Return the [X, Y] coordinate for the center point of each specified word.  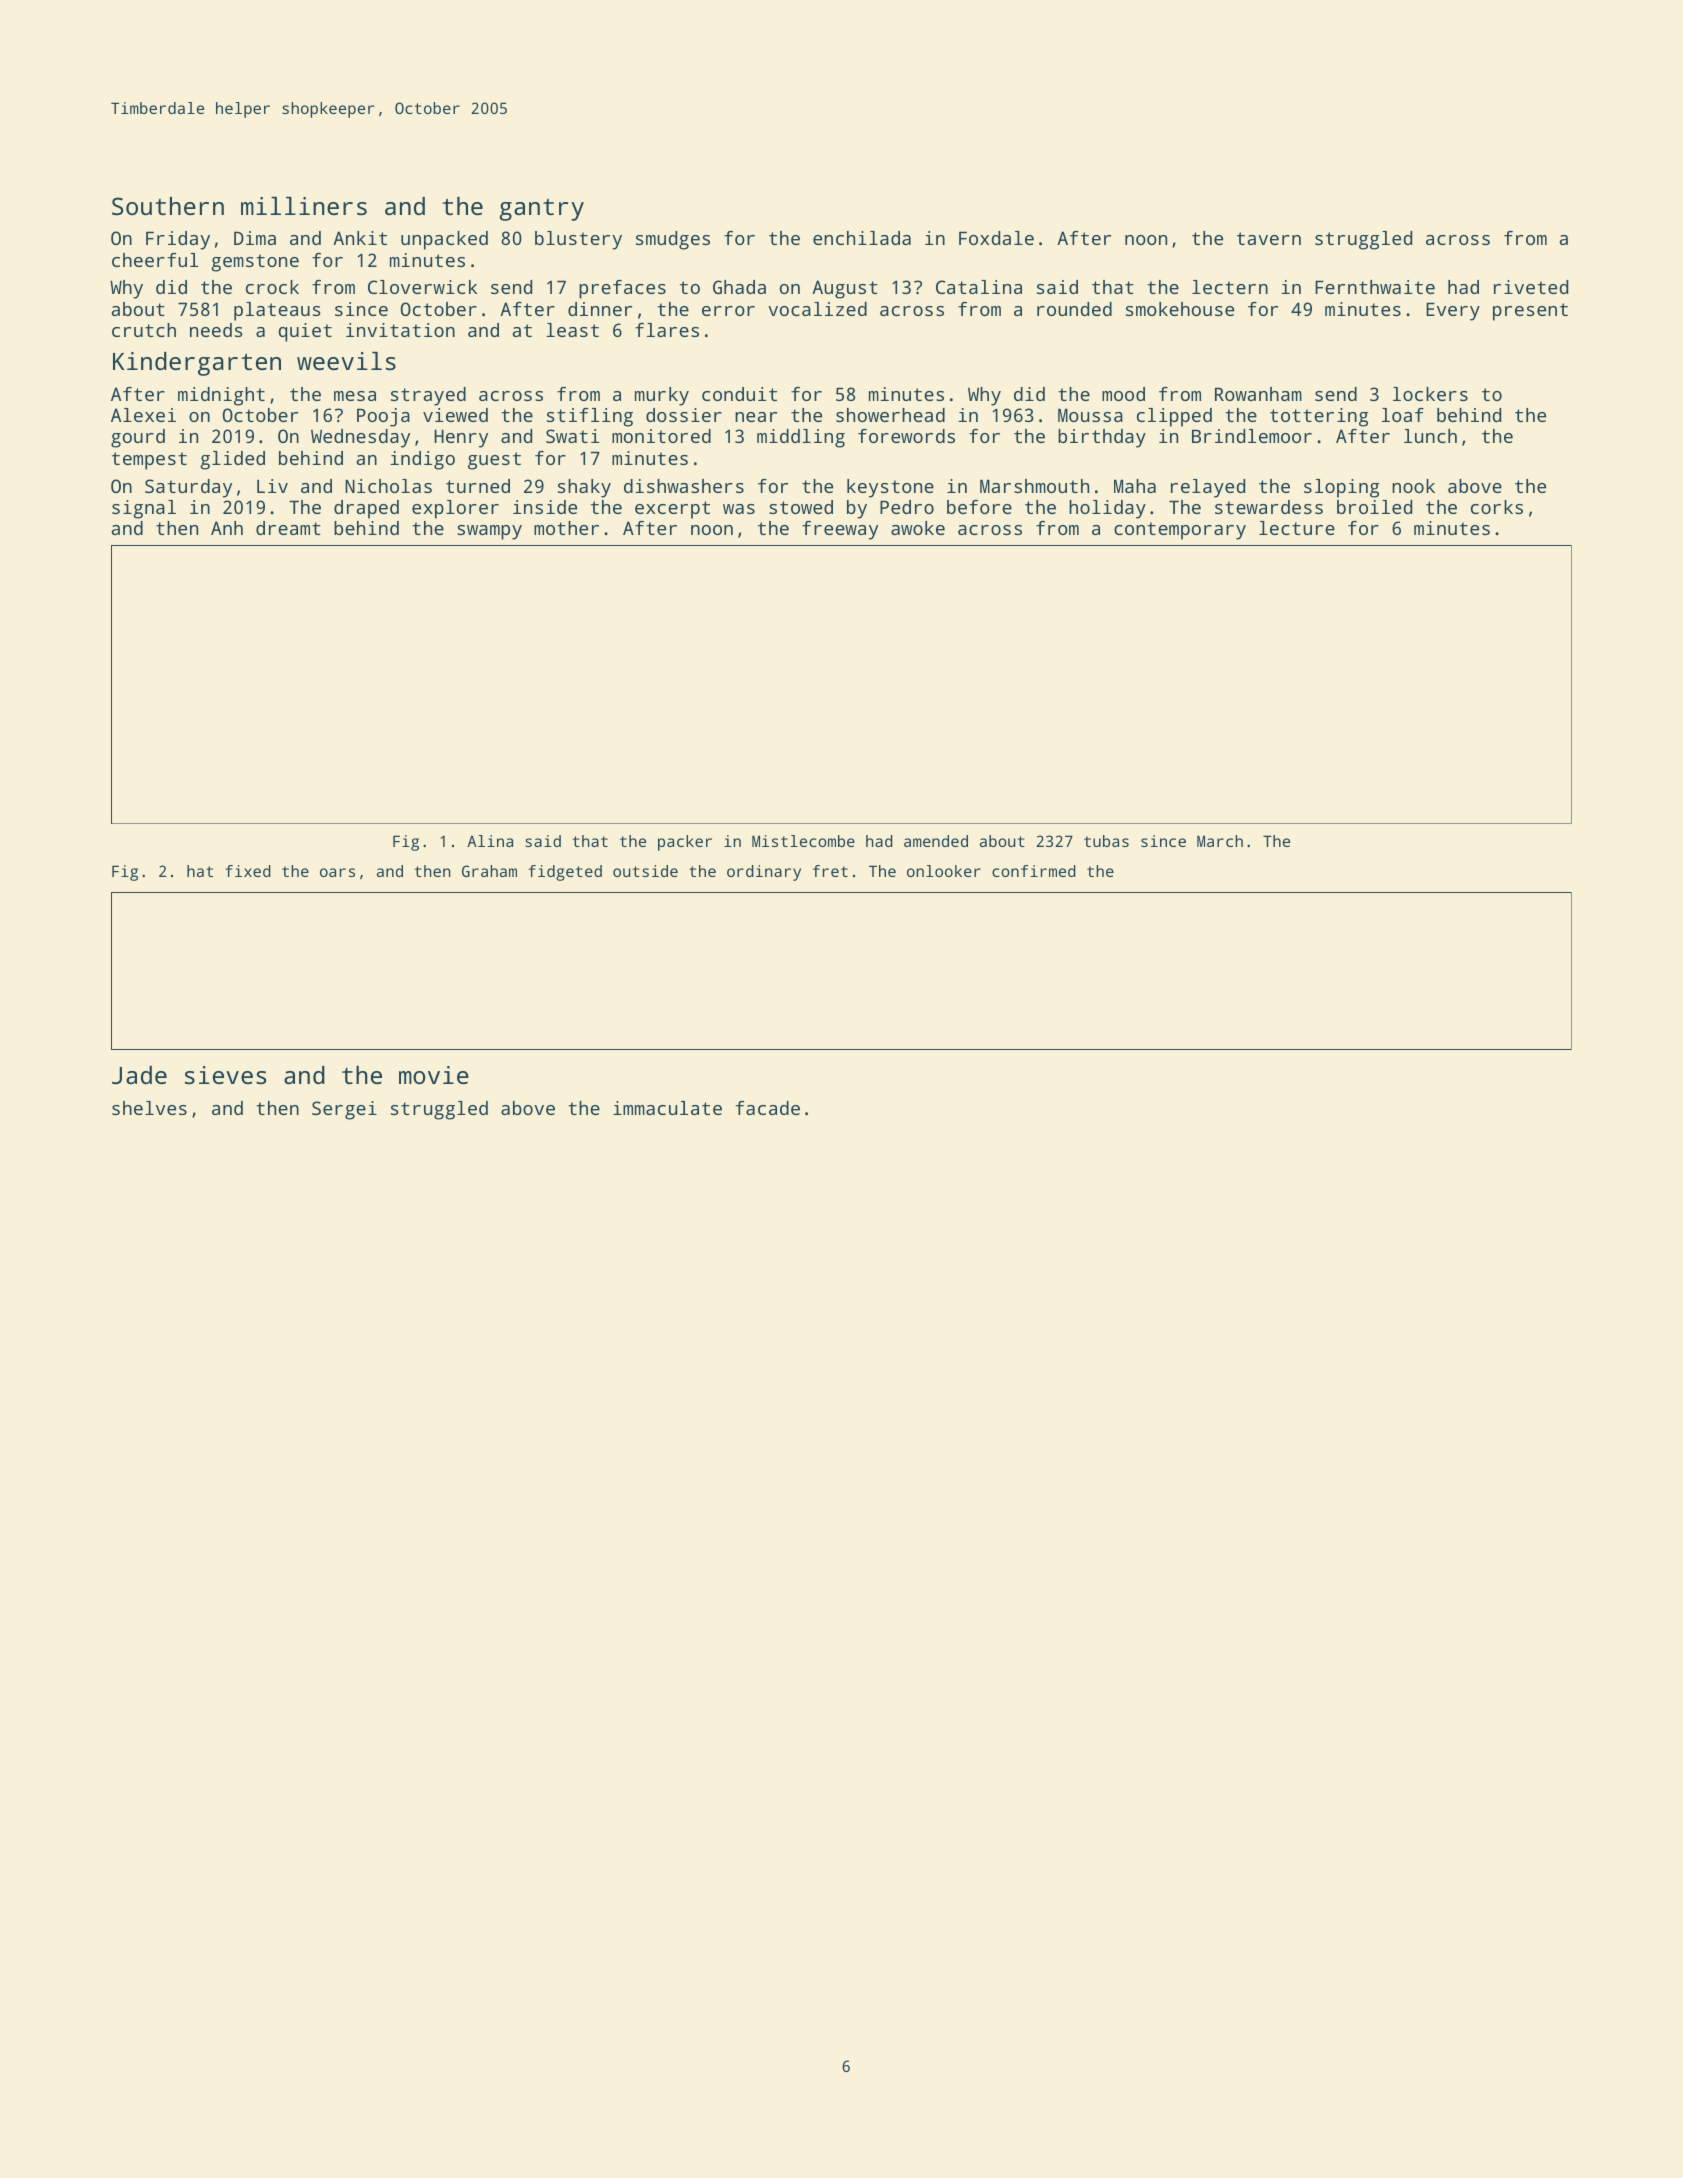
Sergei [344, 1110]
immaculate [667, 1108]
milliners [304, 206]
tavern [1269, 238]
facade [768, 1108]
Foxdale [996, 238]
